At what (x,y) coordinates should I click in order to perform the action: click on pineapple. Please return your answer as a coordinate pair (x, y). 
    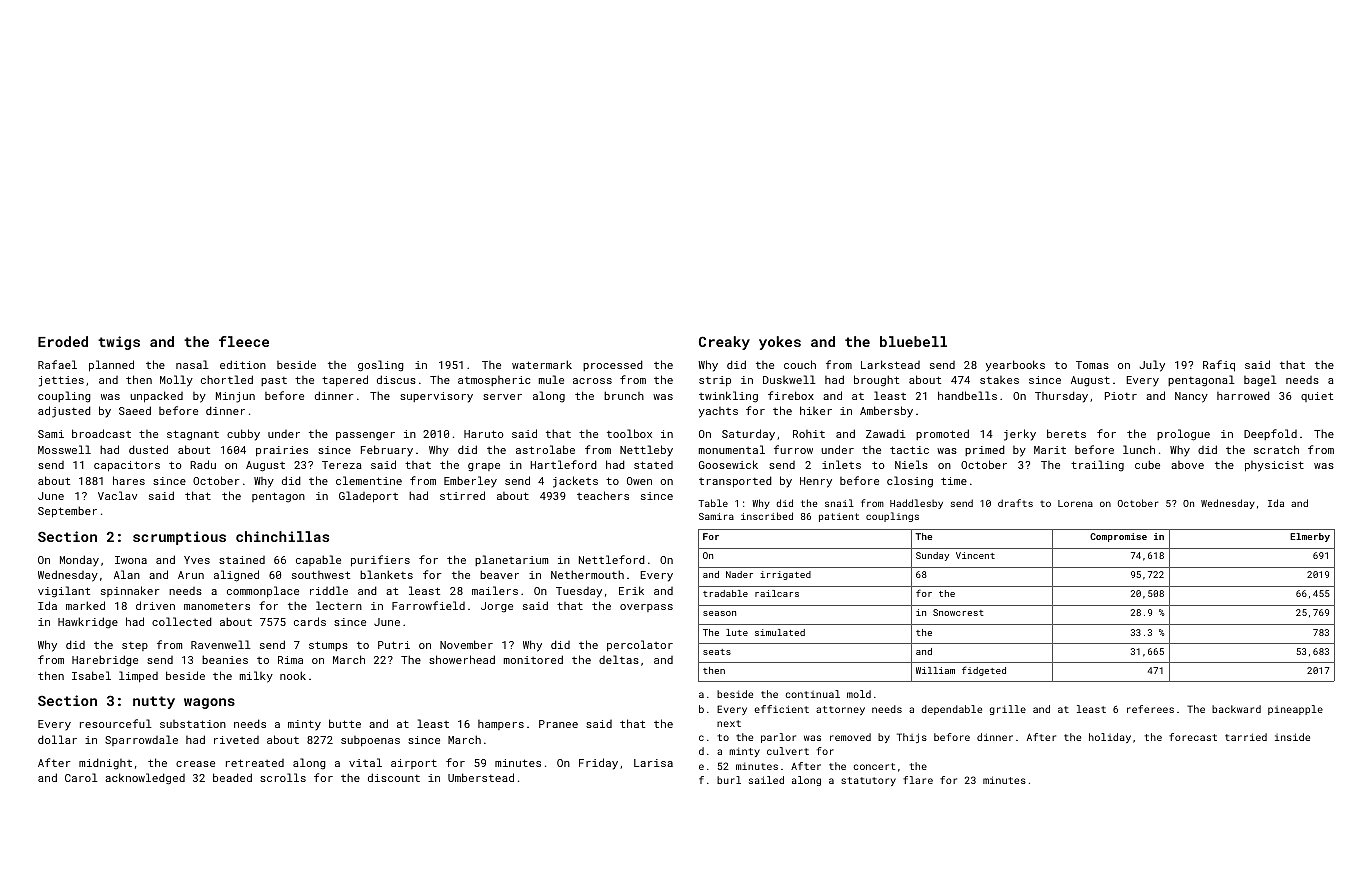
    Looking at the image, I should click on (1295, 710).
